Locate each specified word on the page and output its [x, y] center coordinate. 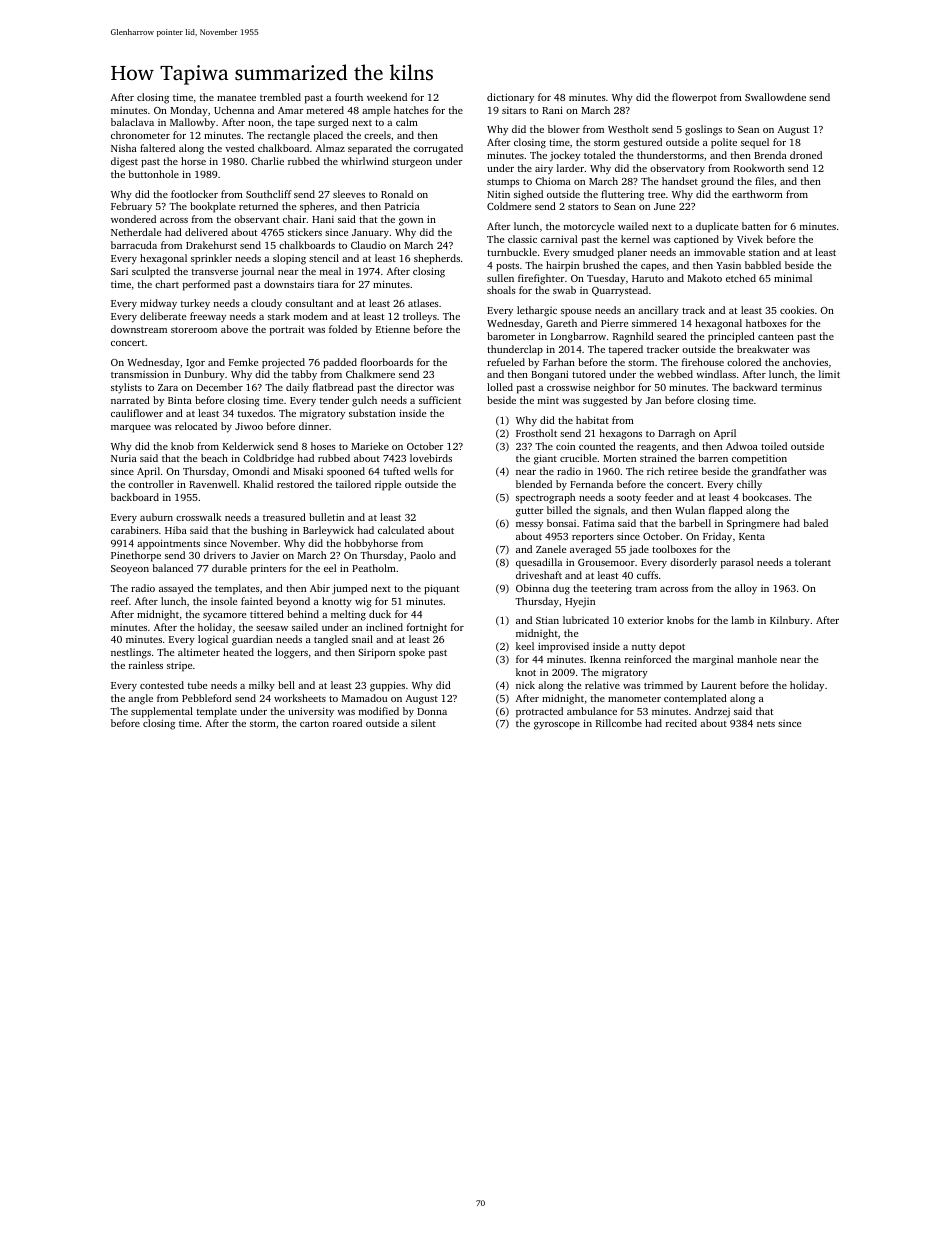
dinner [314, 426]
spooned [346, 472]
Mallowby [192, 123]
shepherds [437, 259]
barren [713, 458]
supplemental [162, 712]
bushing [269, 531]
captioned [696, 240]
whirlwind [365, 161]
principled [731, 337]
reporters [593, 538]
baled [815, 523]
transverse [215, 272]
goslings [703, 130]
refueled [506, 362]
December [219, 387]
